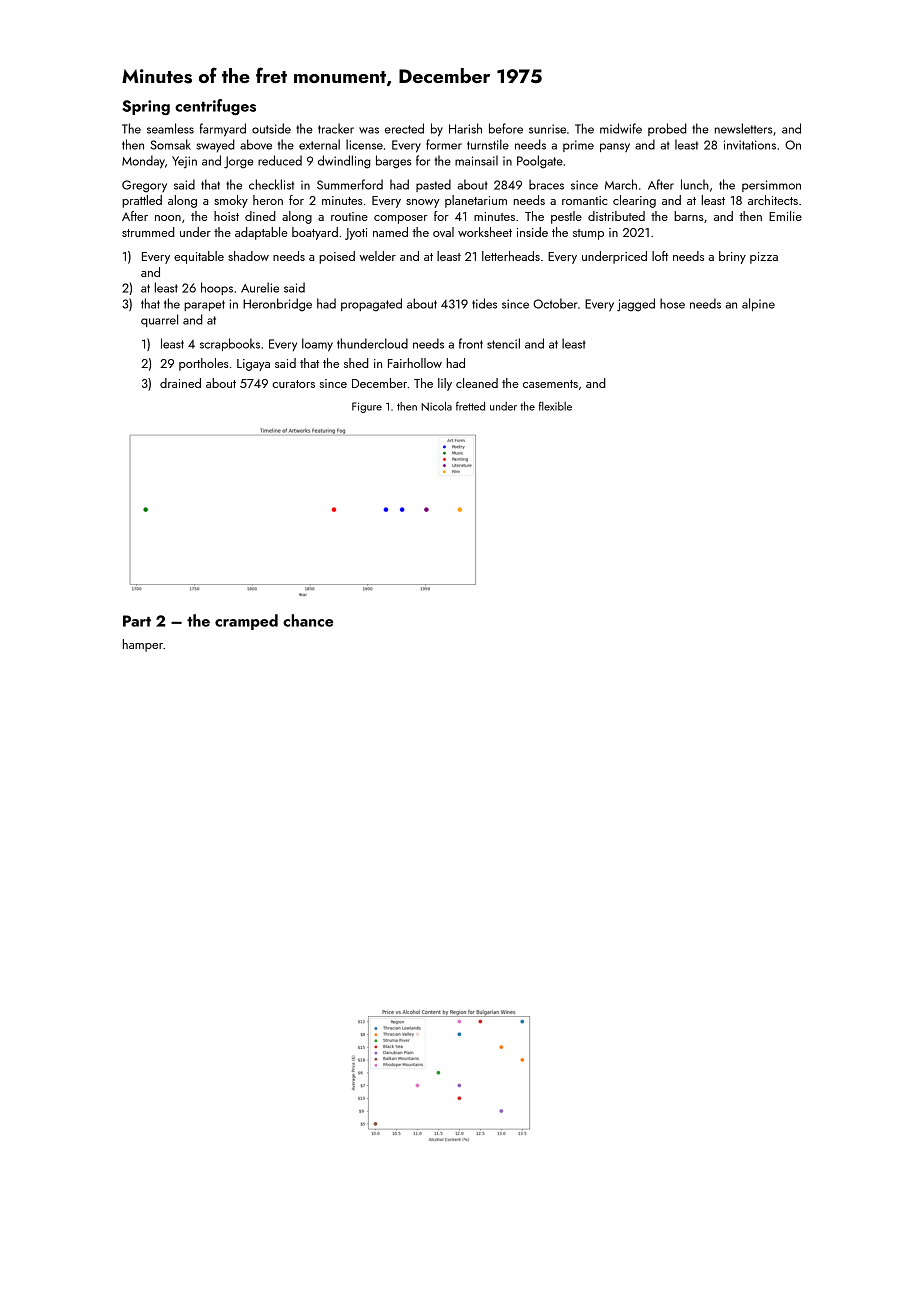 The image size is (924, 1308). I want to click on before, so click(506, 128).
